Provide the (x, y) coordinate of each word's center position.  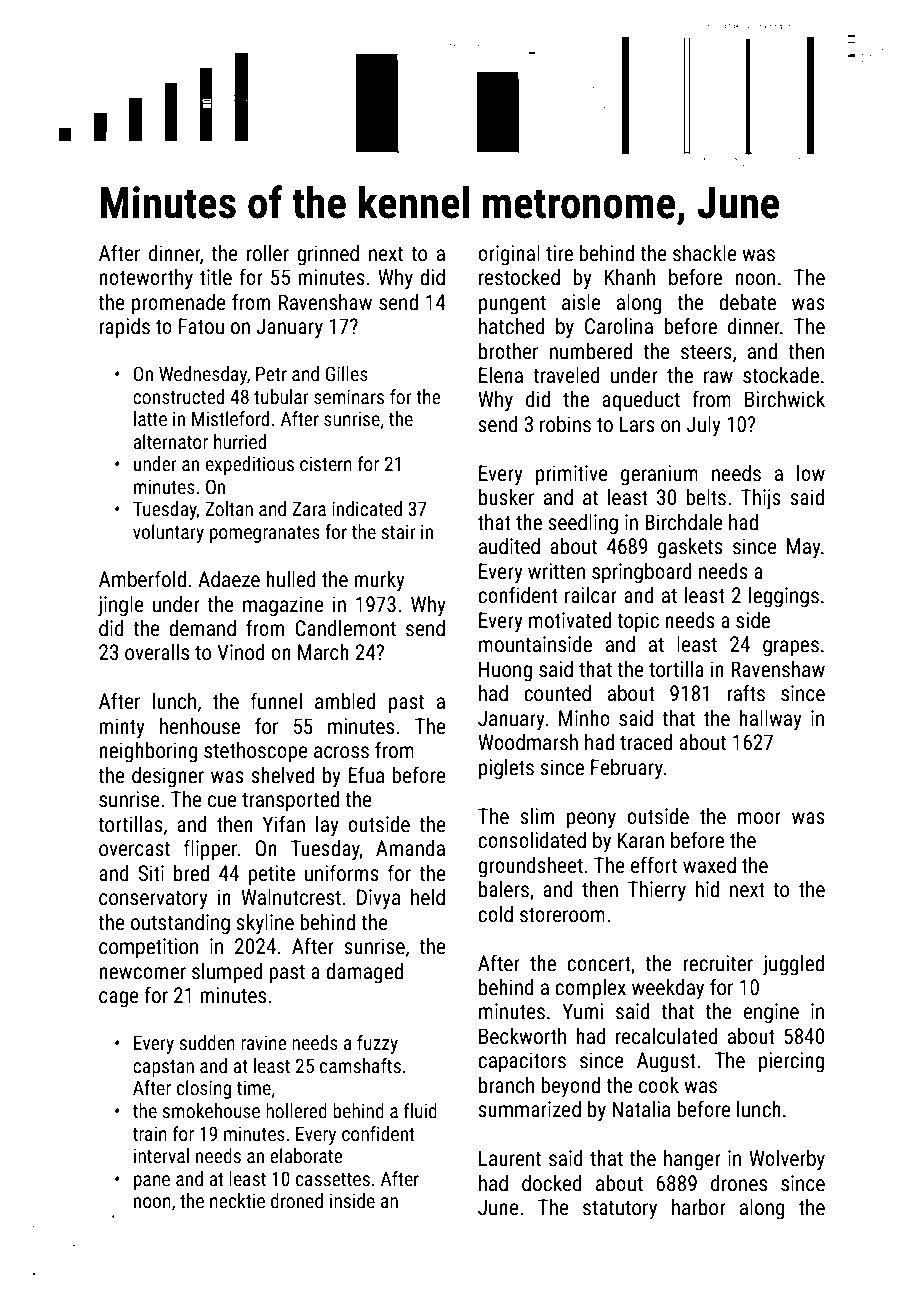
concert (599, 964)
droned (297, 1200)
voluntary (168, 533)
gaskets (690, 548)
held (428, 897)
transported (290, 801)
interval (161, 1155)
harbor (699, 1207)
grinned (328, 255)
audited (509, 546)
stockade (781, 375)
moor (759, 818)
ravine (263, 1043)
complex (590, 989)
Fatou (201, 326)
